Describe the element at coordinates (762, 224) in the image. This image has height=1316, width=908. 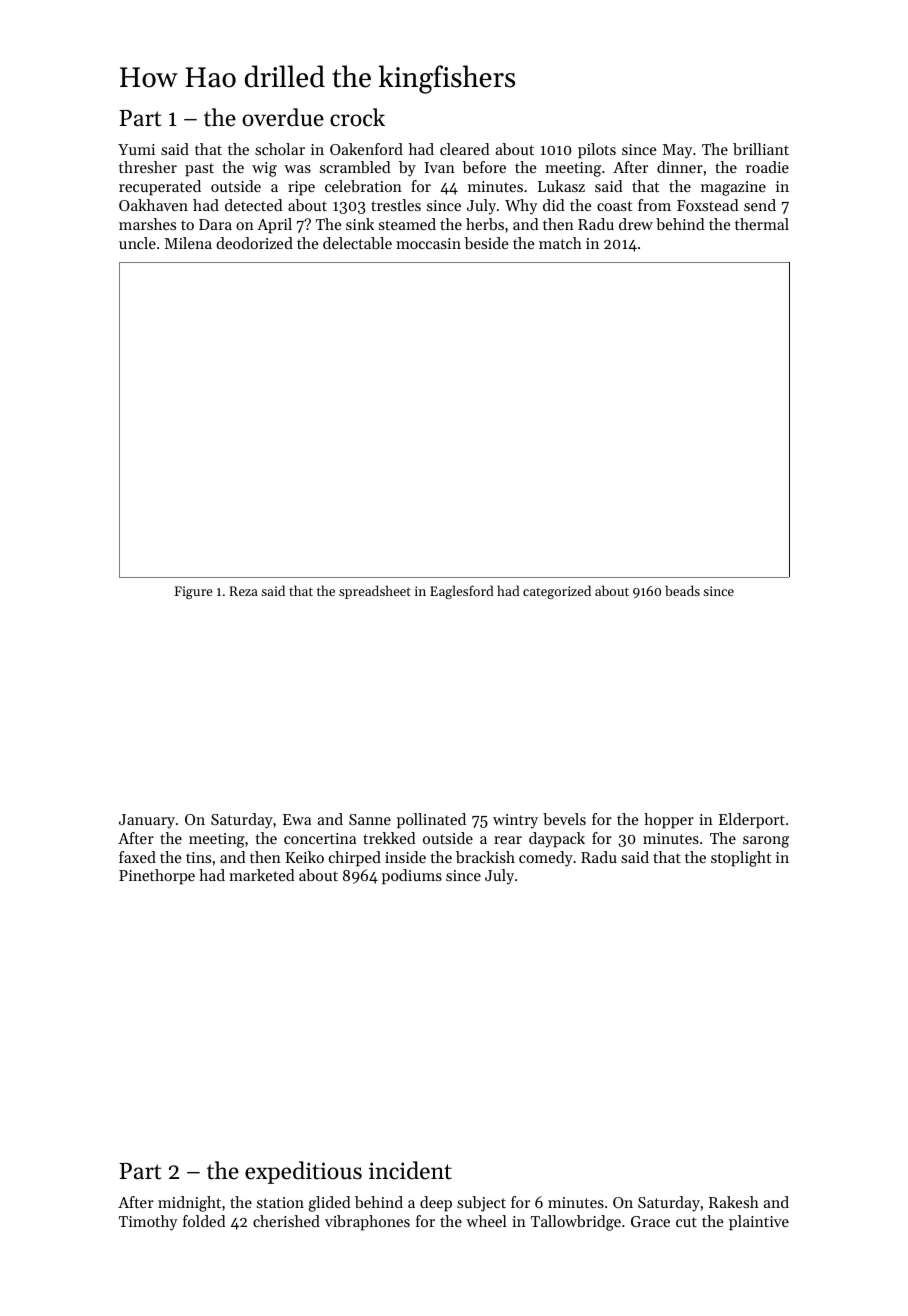
I see `thermal` at that location.
